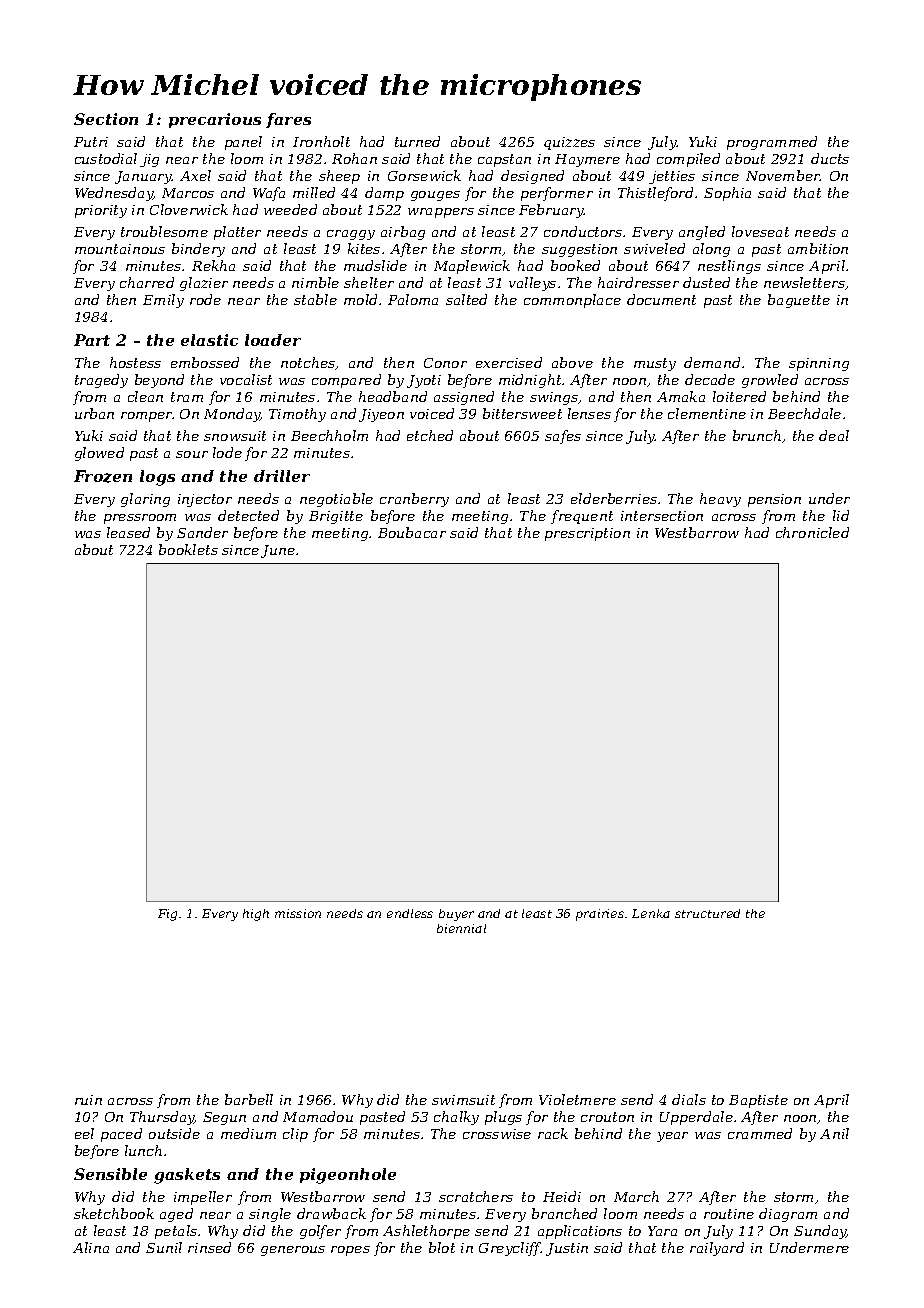 Image resolution: width=924 pixels, height=1308 pixels. I want to click on Wafa, so click(269, 194).
